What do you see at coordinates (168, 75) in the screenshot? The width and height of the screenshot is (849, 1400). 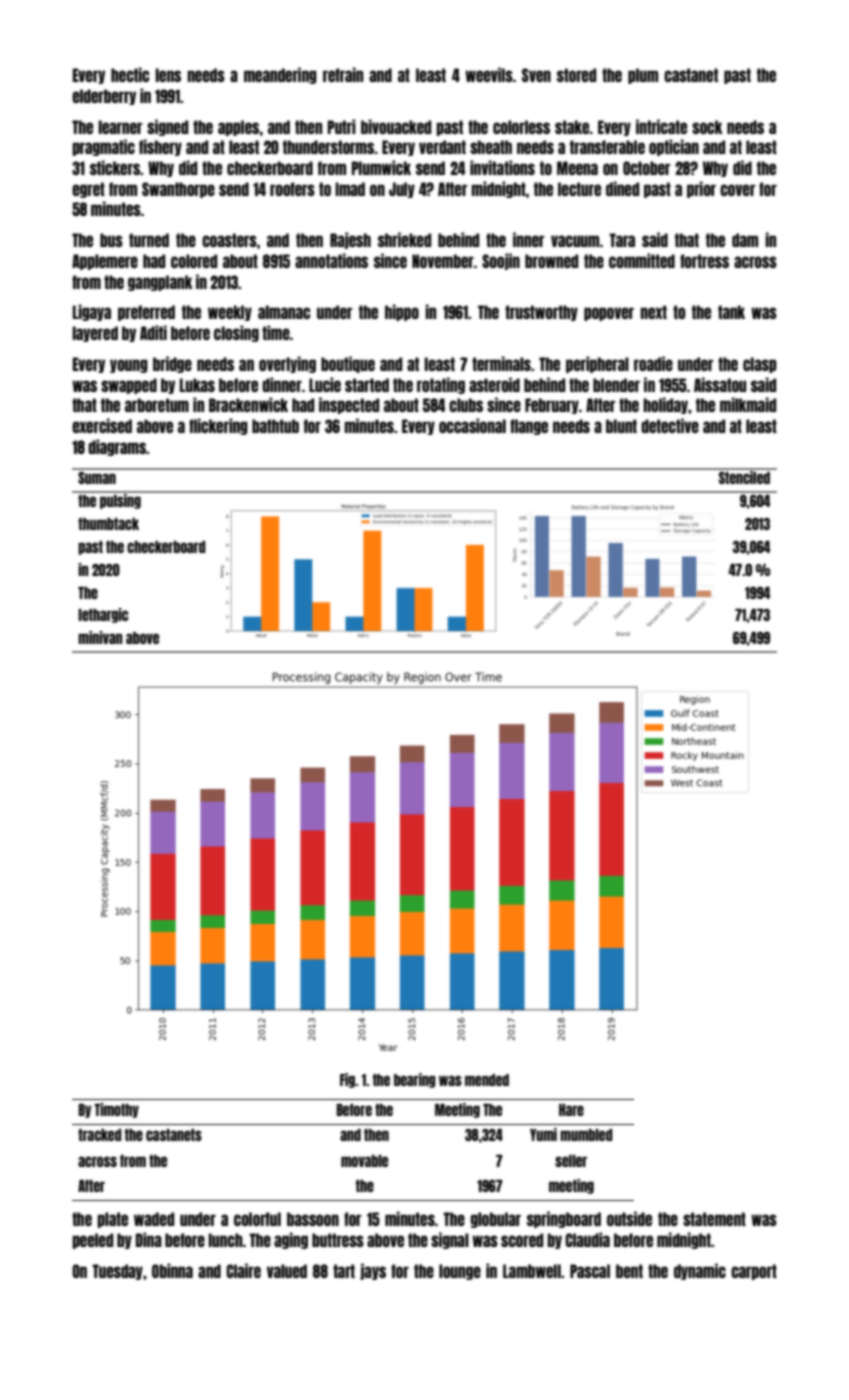 I see `lens` at bounding box center [168, 75].
